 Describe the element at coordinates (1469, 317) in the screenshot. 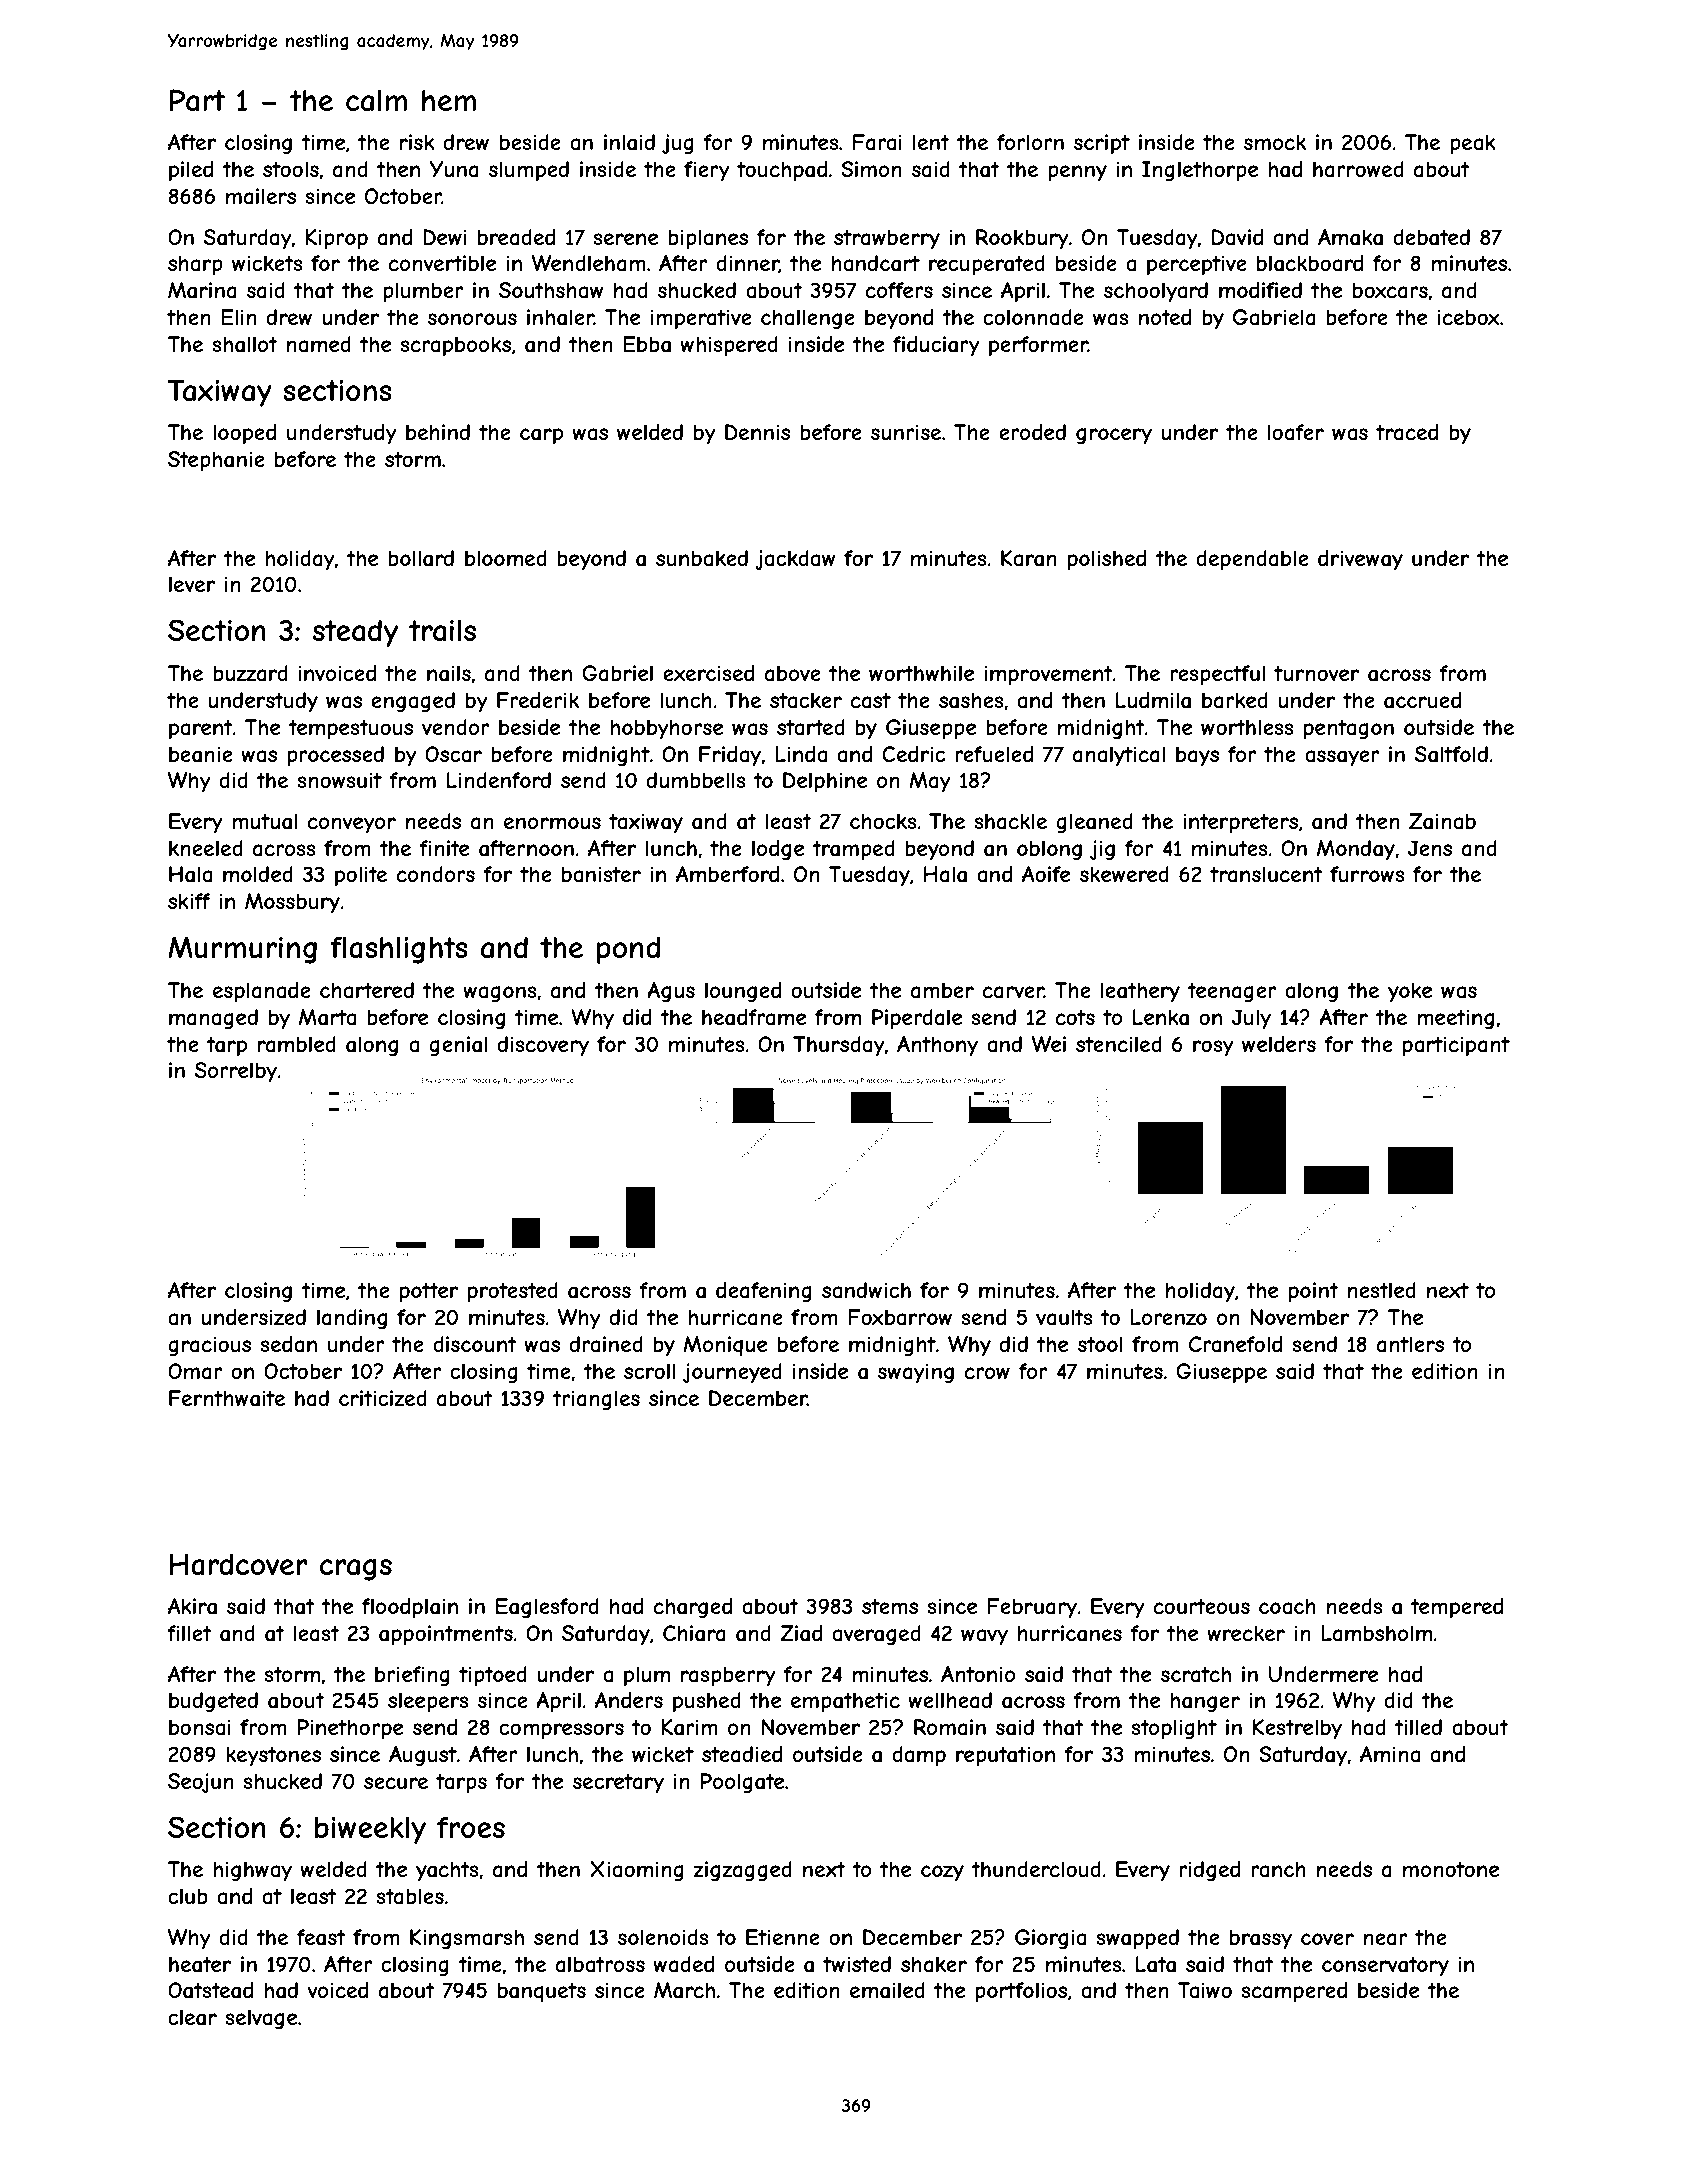

I see `icebox` at that location.
